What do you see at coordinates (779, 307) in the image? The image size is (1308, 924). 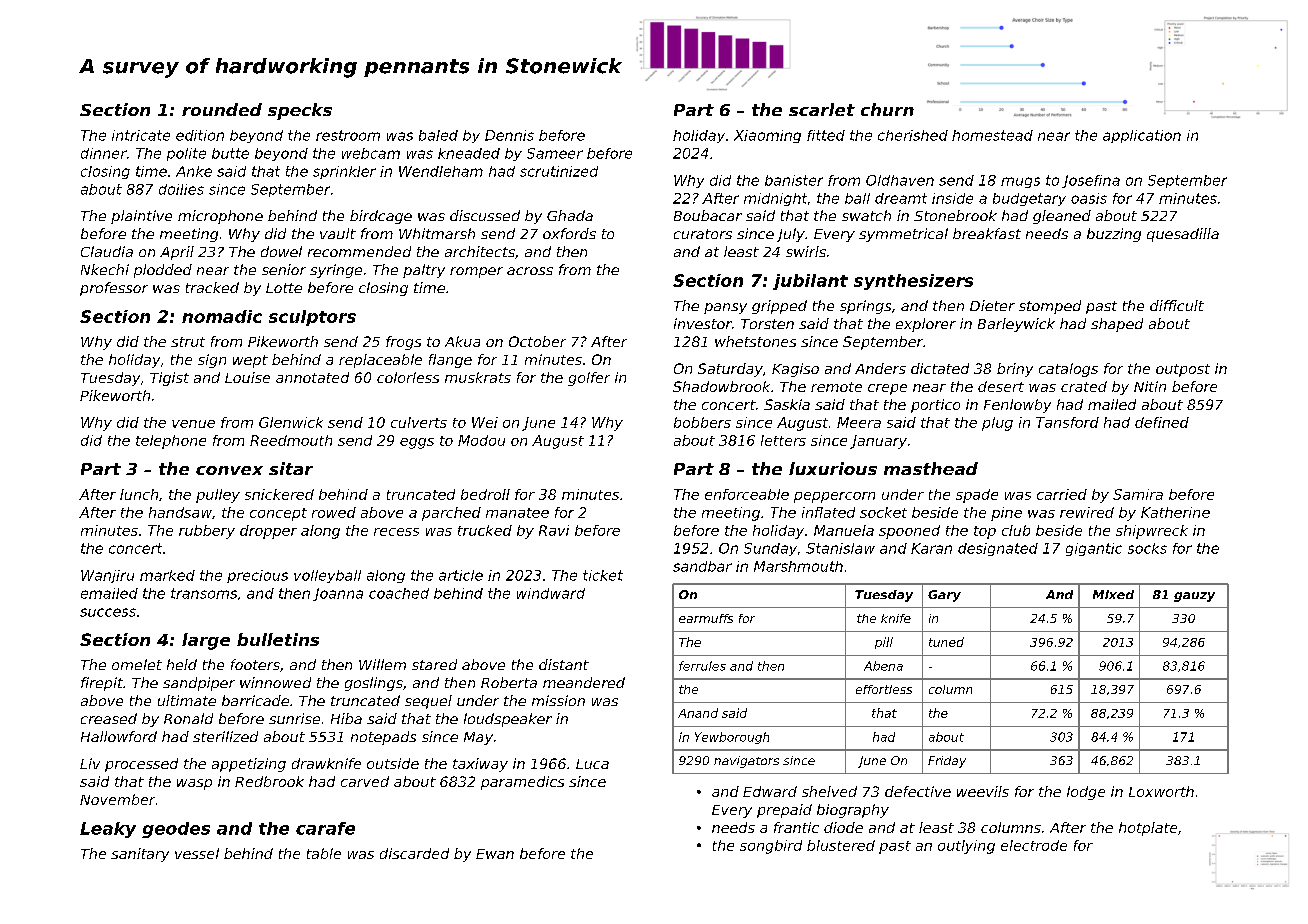 I see `gripped` at bounding box center [779, 307].
